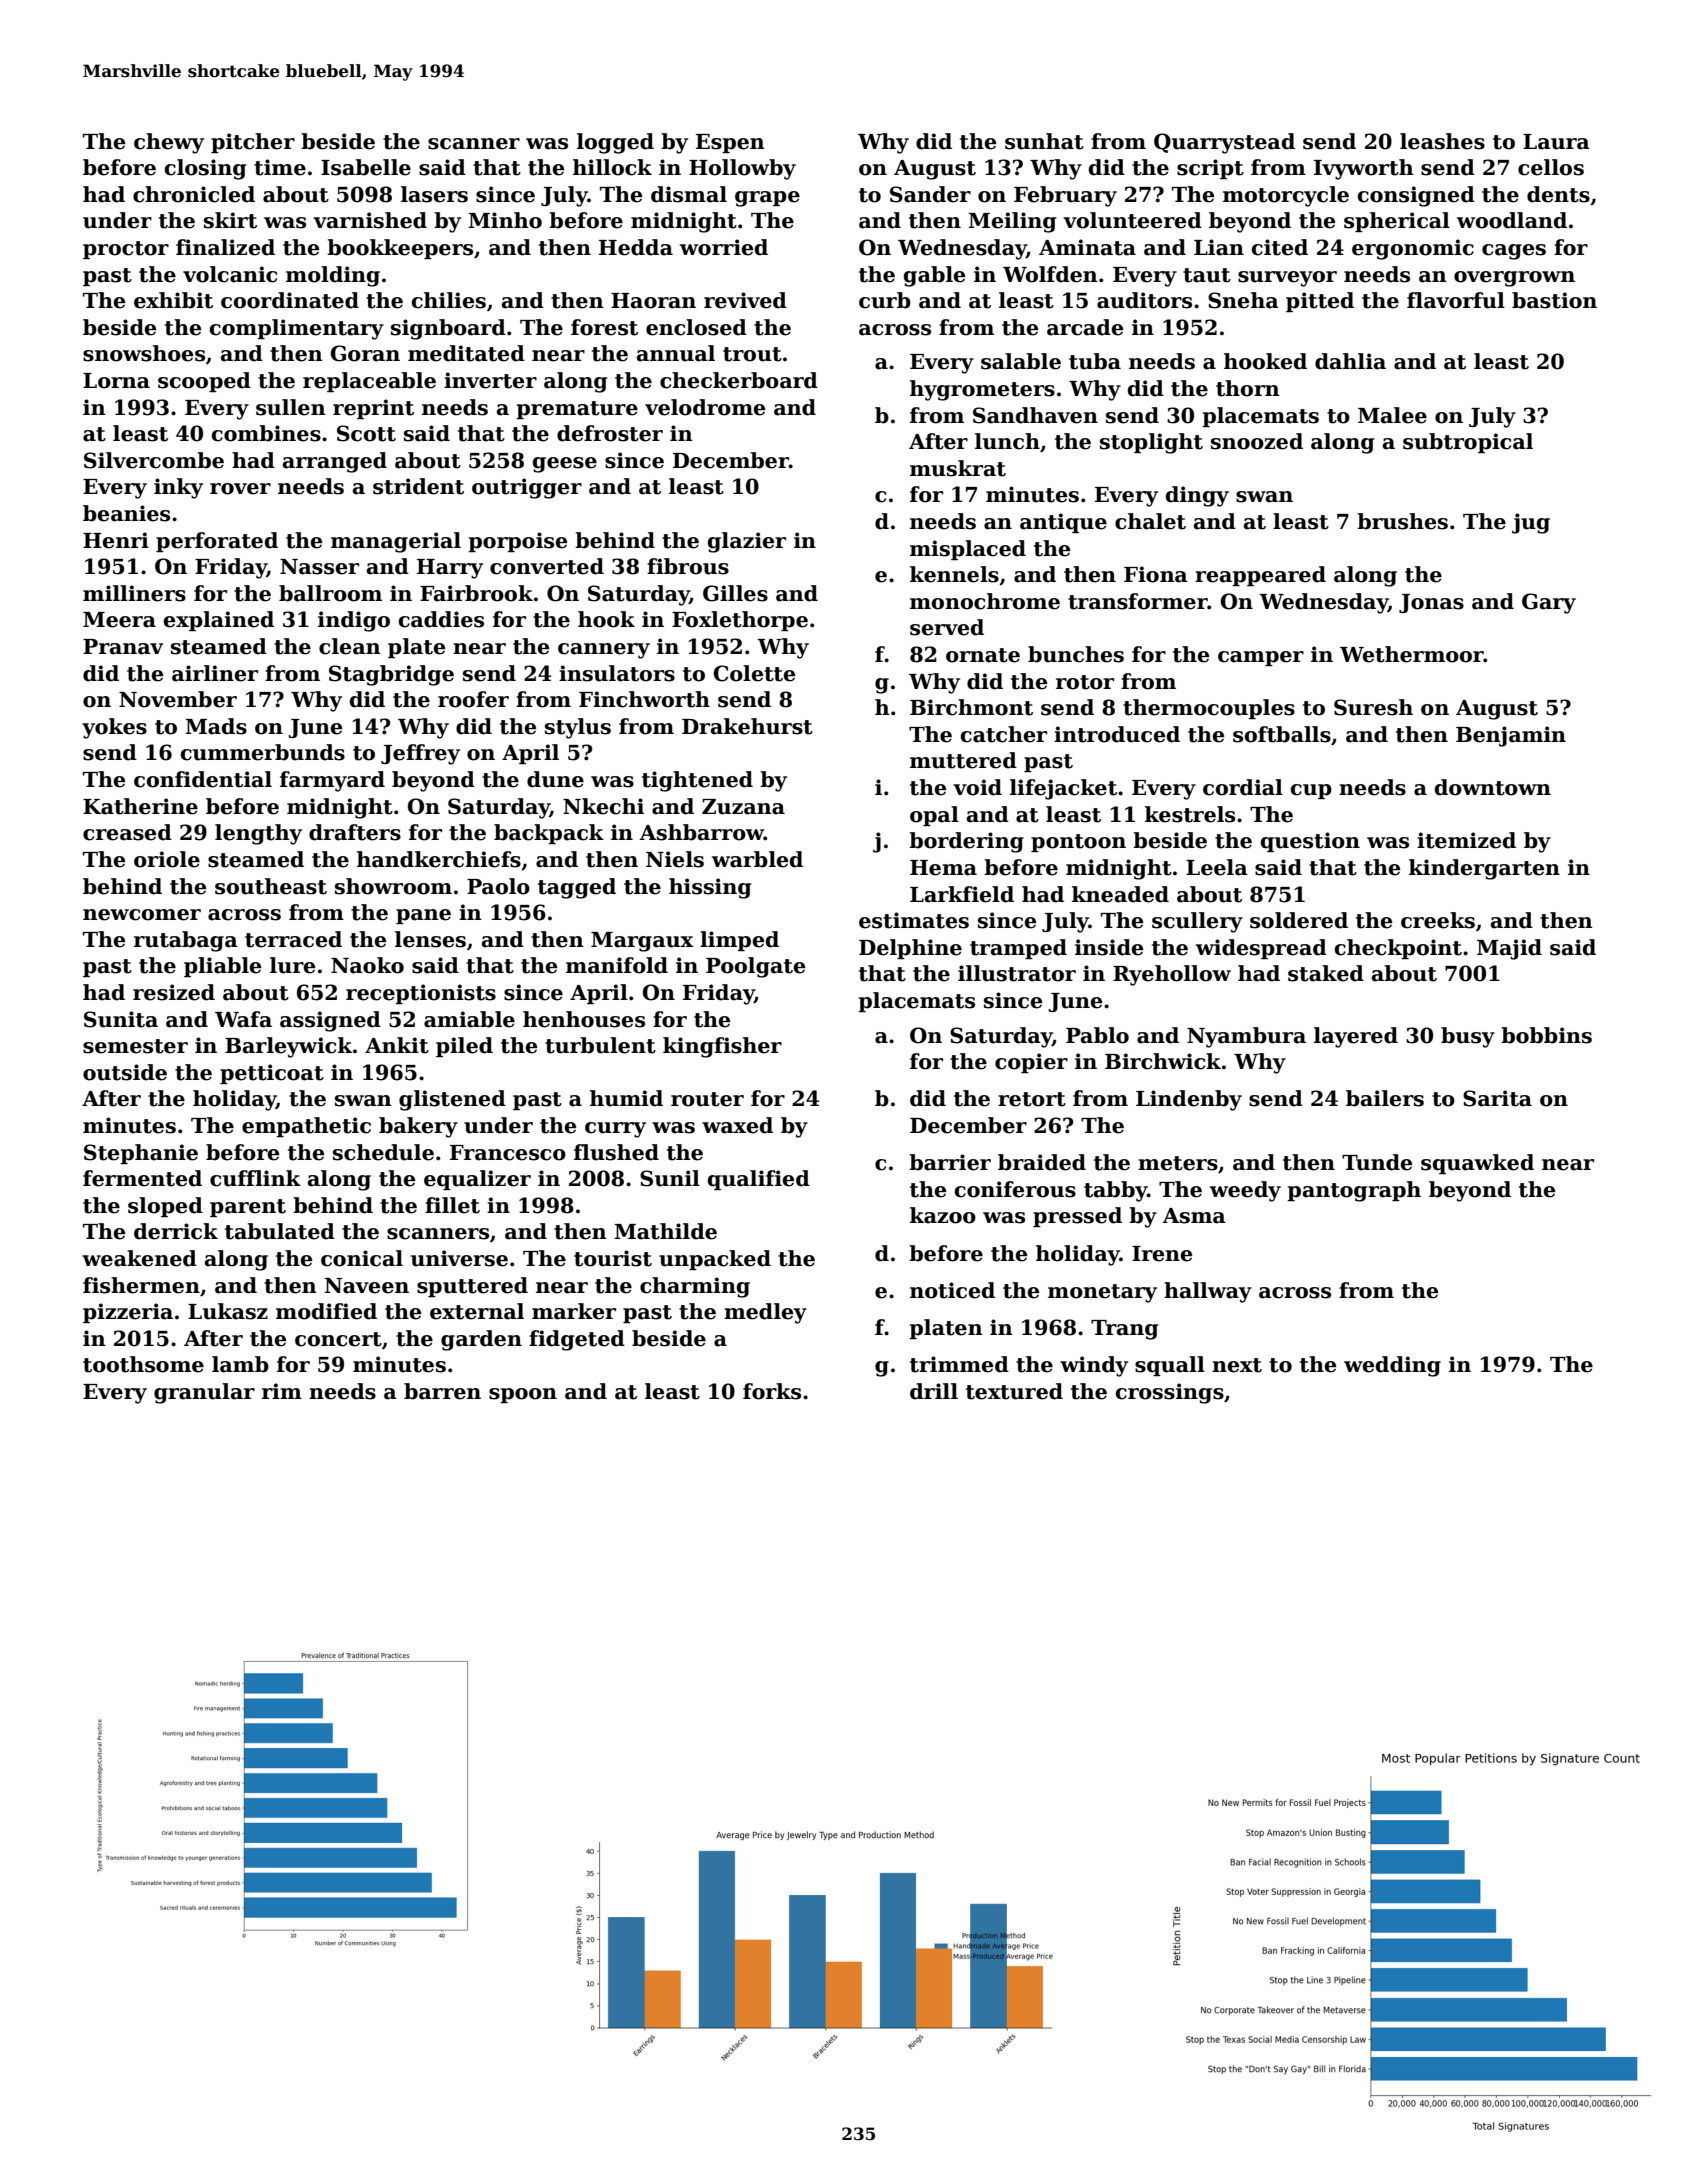  What do you see at coordinates (952, 1290) in the screenshot?
I see `noticed` at bounding box center [952, 1290].
